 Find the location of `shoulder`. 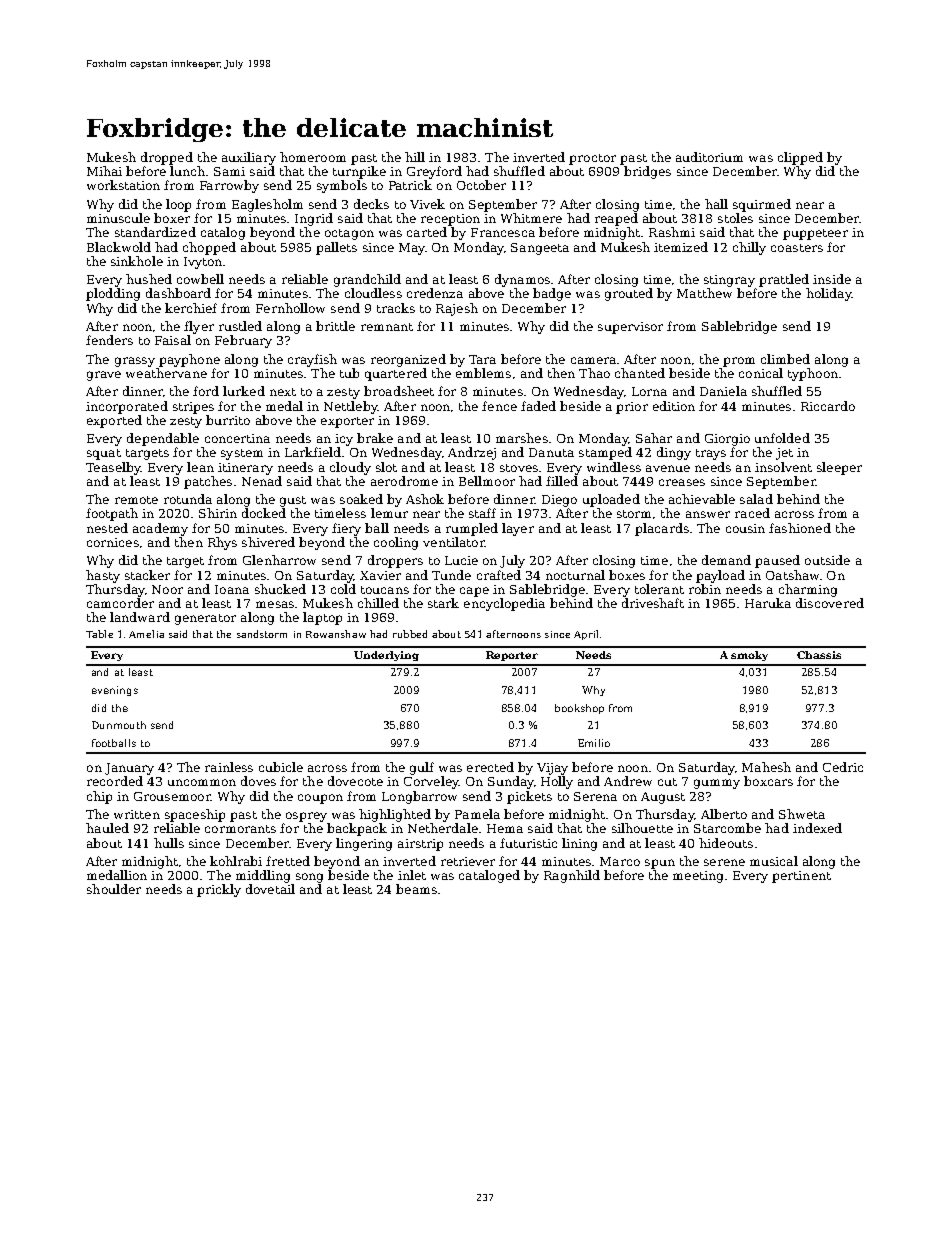

shoulder is located at coordinates (114, 889).
